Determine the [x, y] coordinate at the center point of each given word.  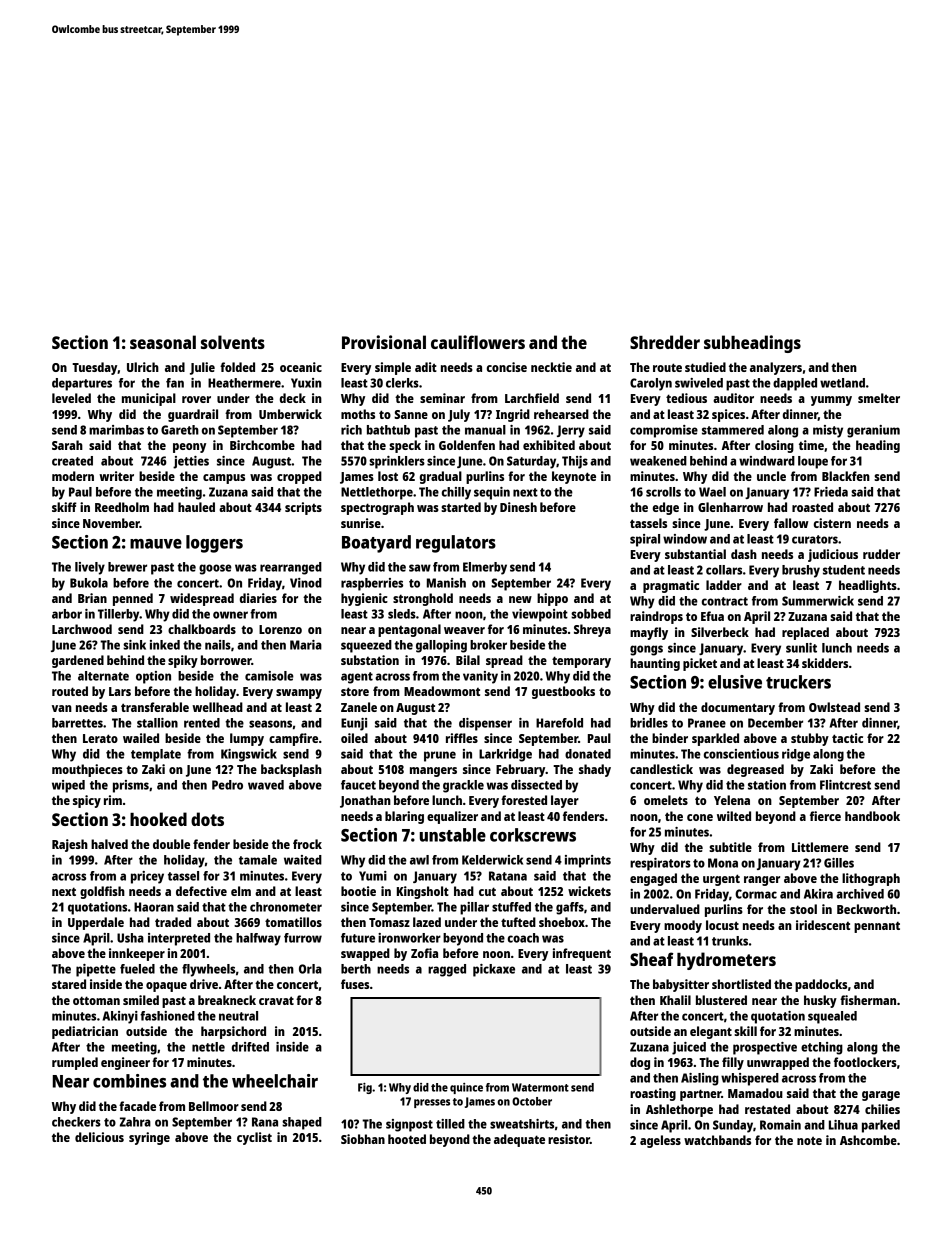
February [521, 770]
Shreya [592, 630]
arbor [67, 614]
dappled [795, 384]
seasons [270, 724]
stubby [810, 739]
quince [466, 1088]
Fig [365, 1088]
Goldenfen [467, 445]
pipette [96, 970]
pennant [877, 927]
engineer [125, 1063]
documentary [738, 708]
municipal [149, 399]
